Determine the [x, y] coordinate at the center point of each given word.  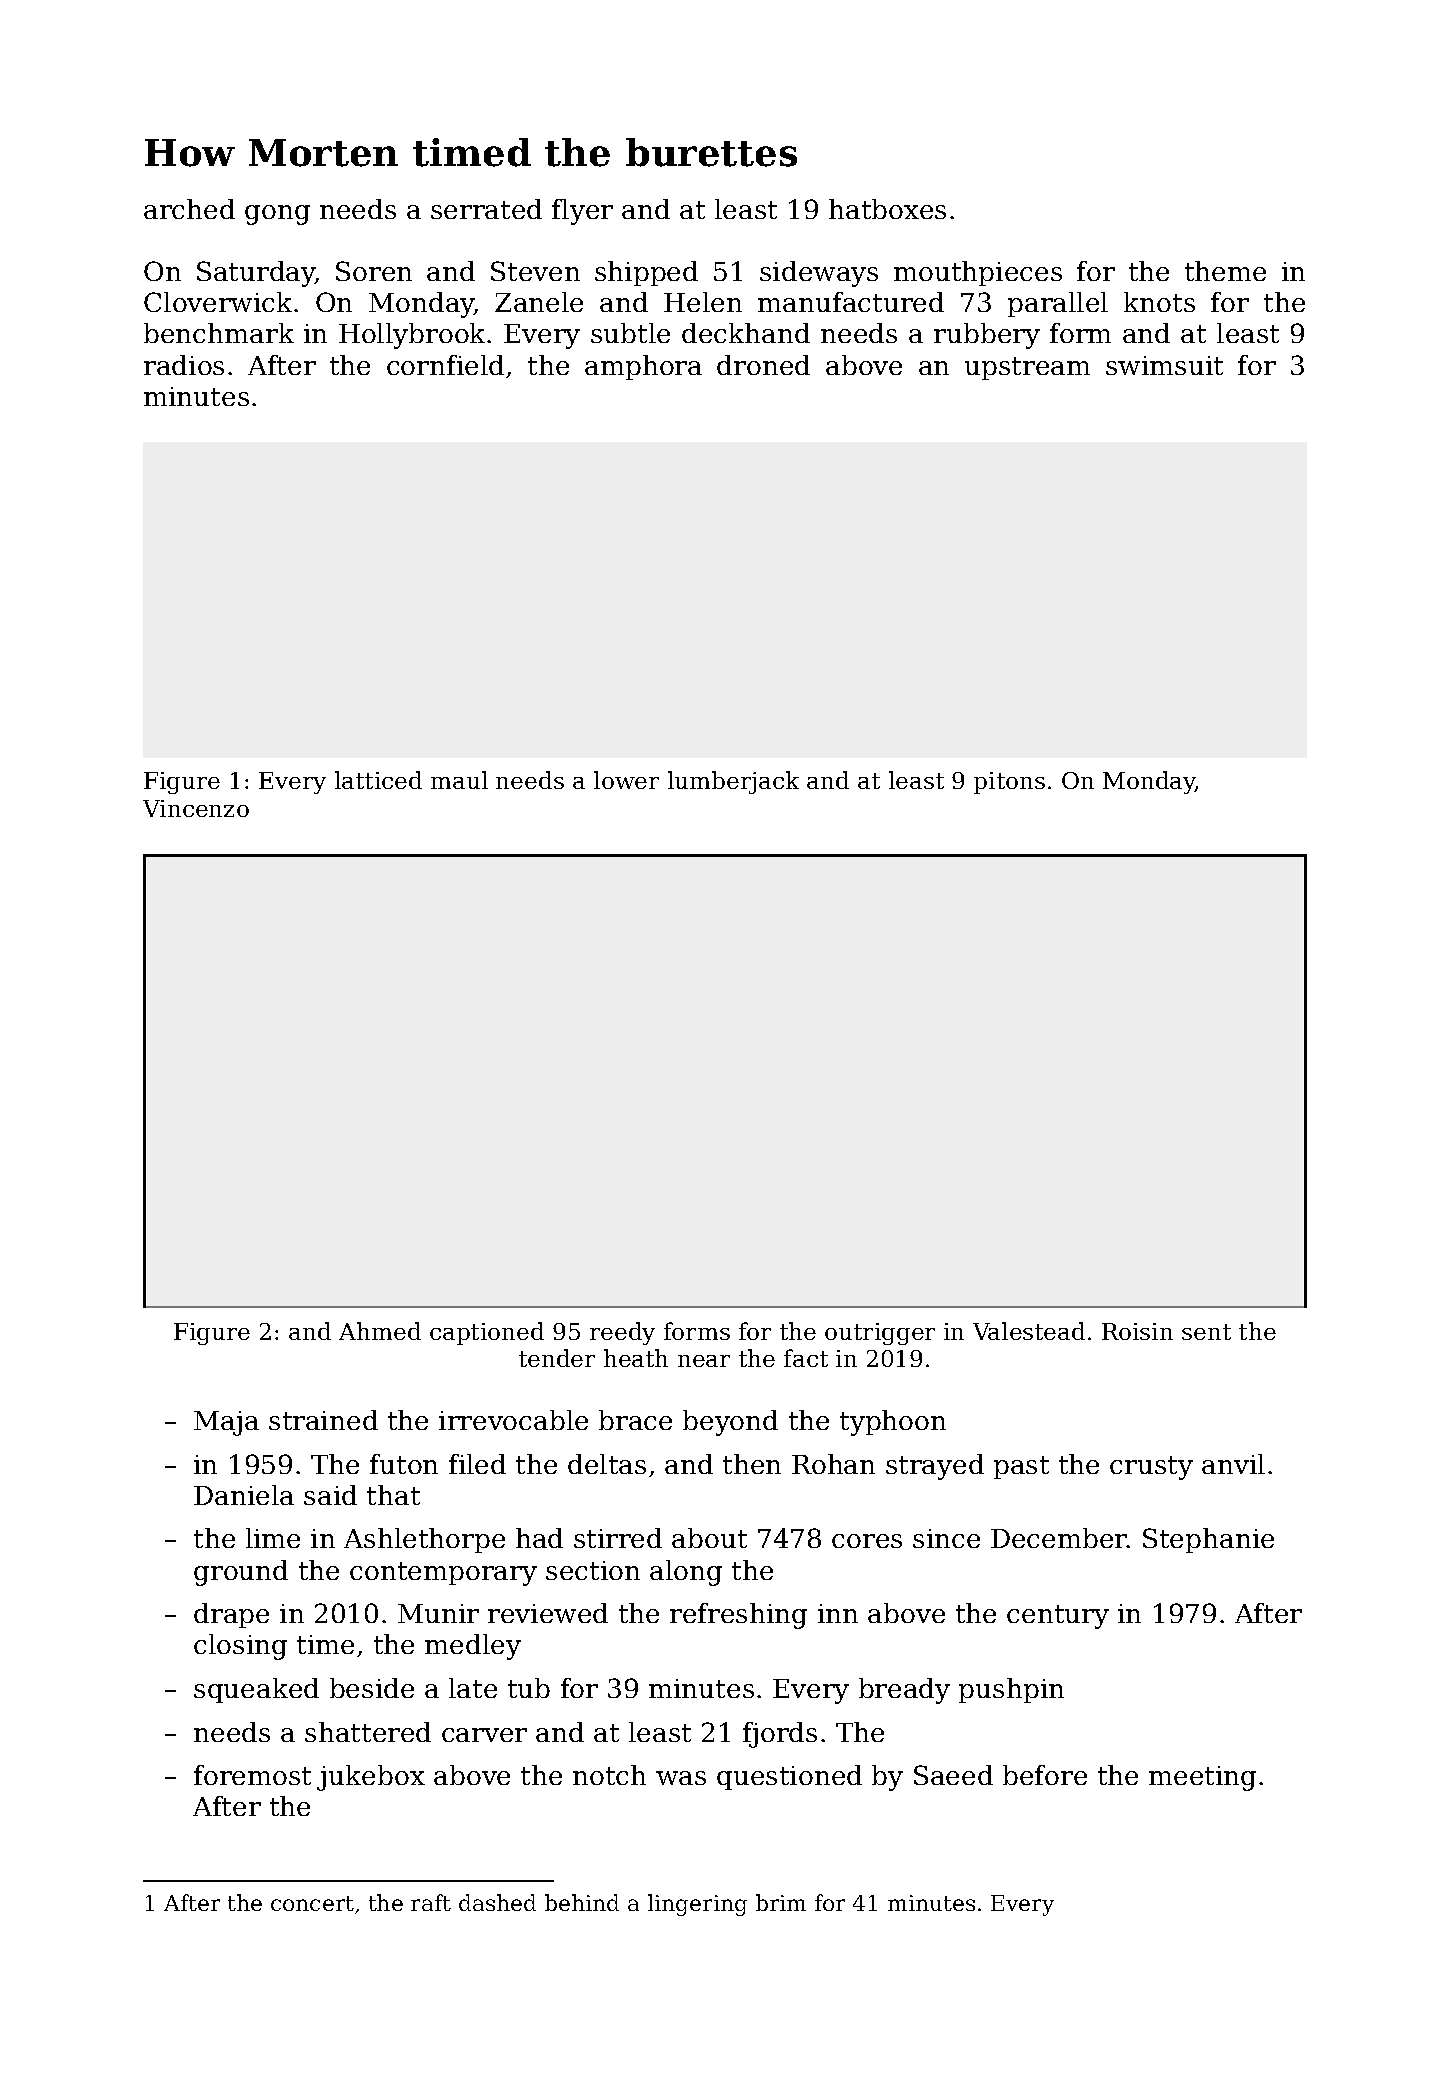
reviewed [548, 1613]
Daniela [244, 1495]
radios [184, 365]
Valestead [1029, 1331]
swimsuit [1164, 365]
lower [626, 780]
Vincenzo [196, 808]
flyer [582, 212]
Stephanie [1208, 1540]
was [681, 1778]
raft [431, 1902]
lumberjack [733, 782]
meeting [1202, 1778]
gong [277, 215]
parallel [1058, 304]
